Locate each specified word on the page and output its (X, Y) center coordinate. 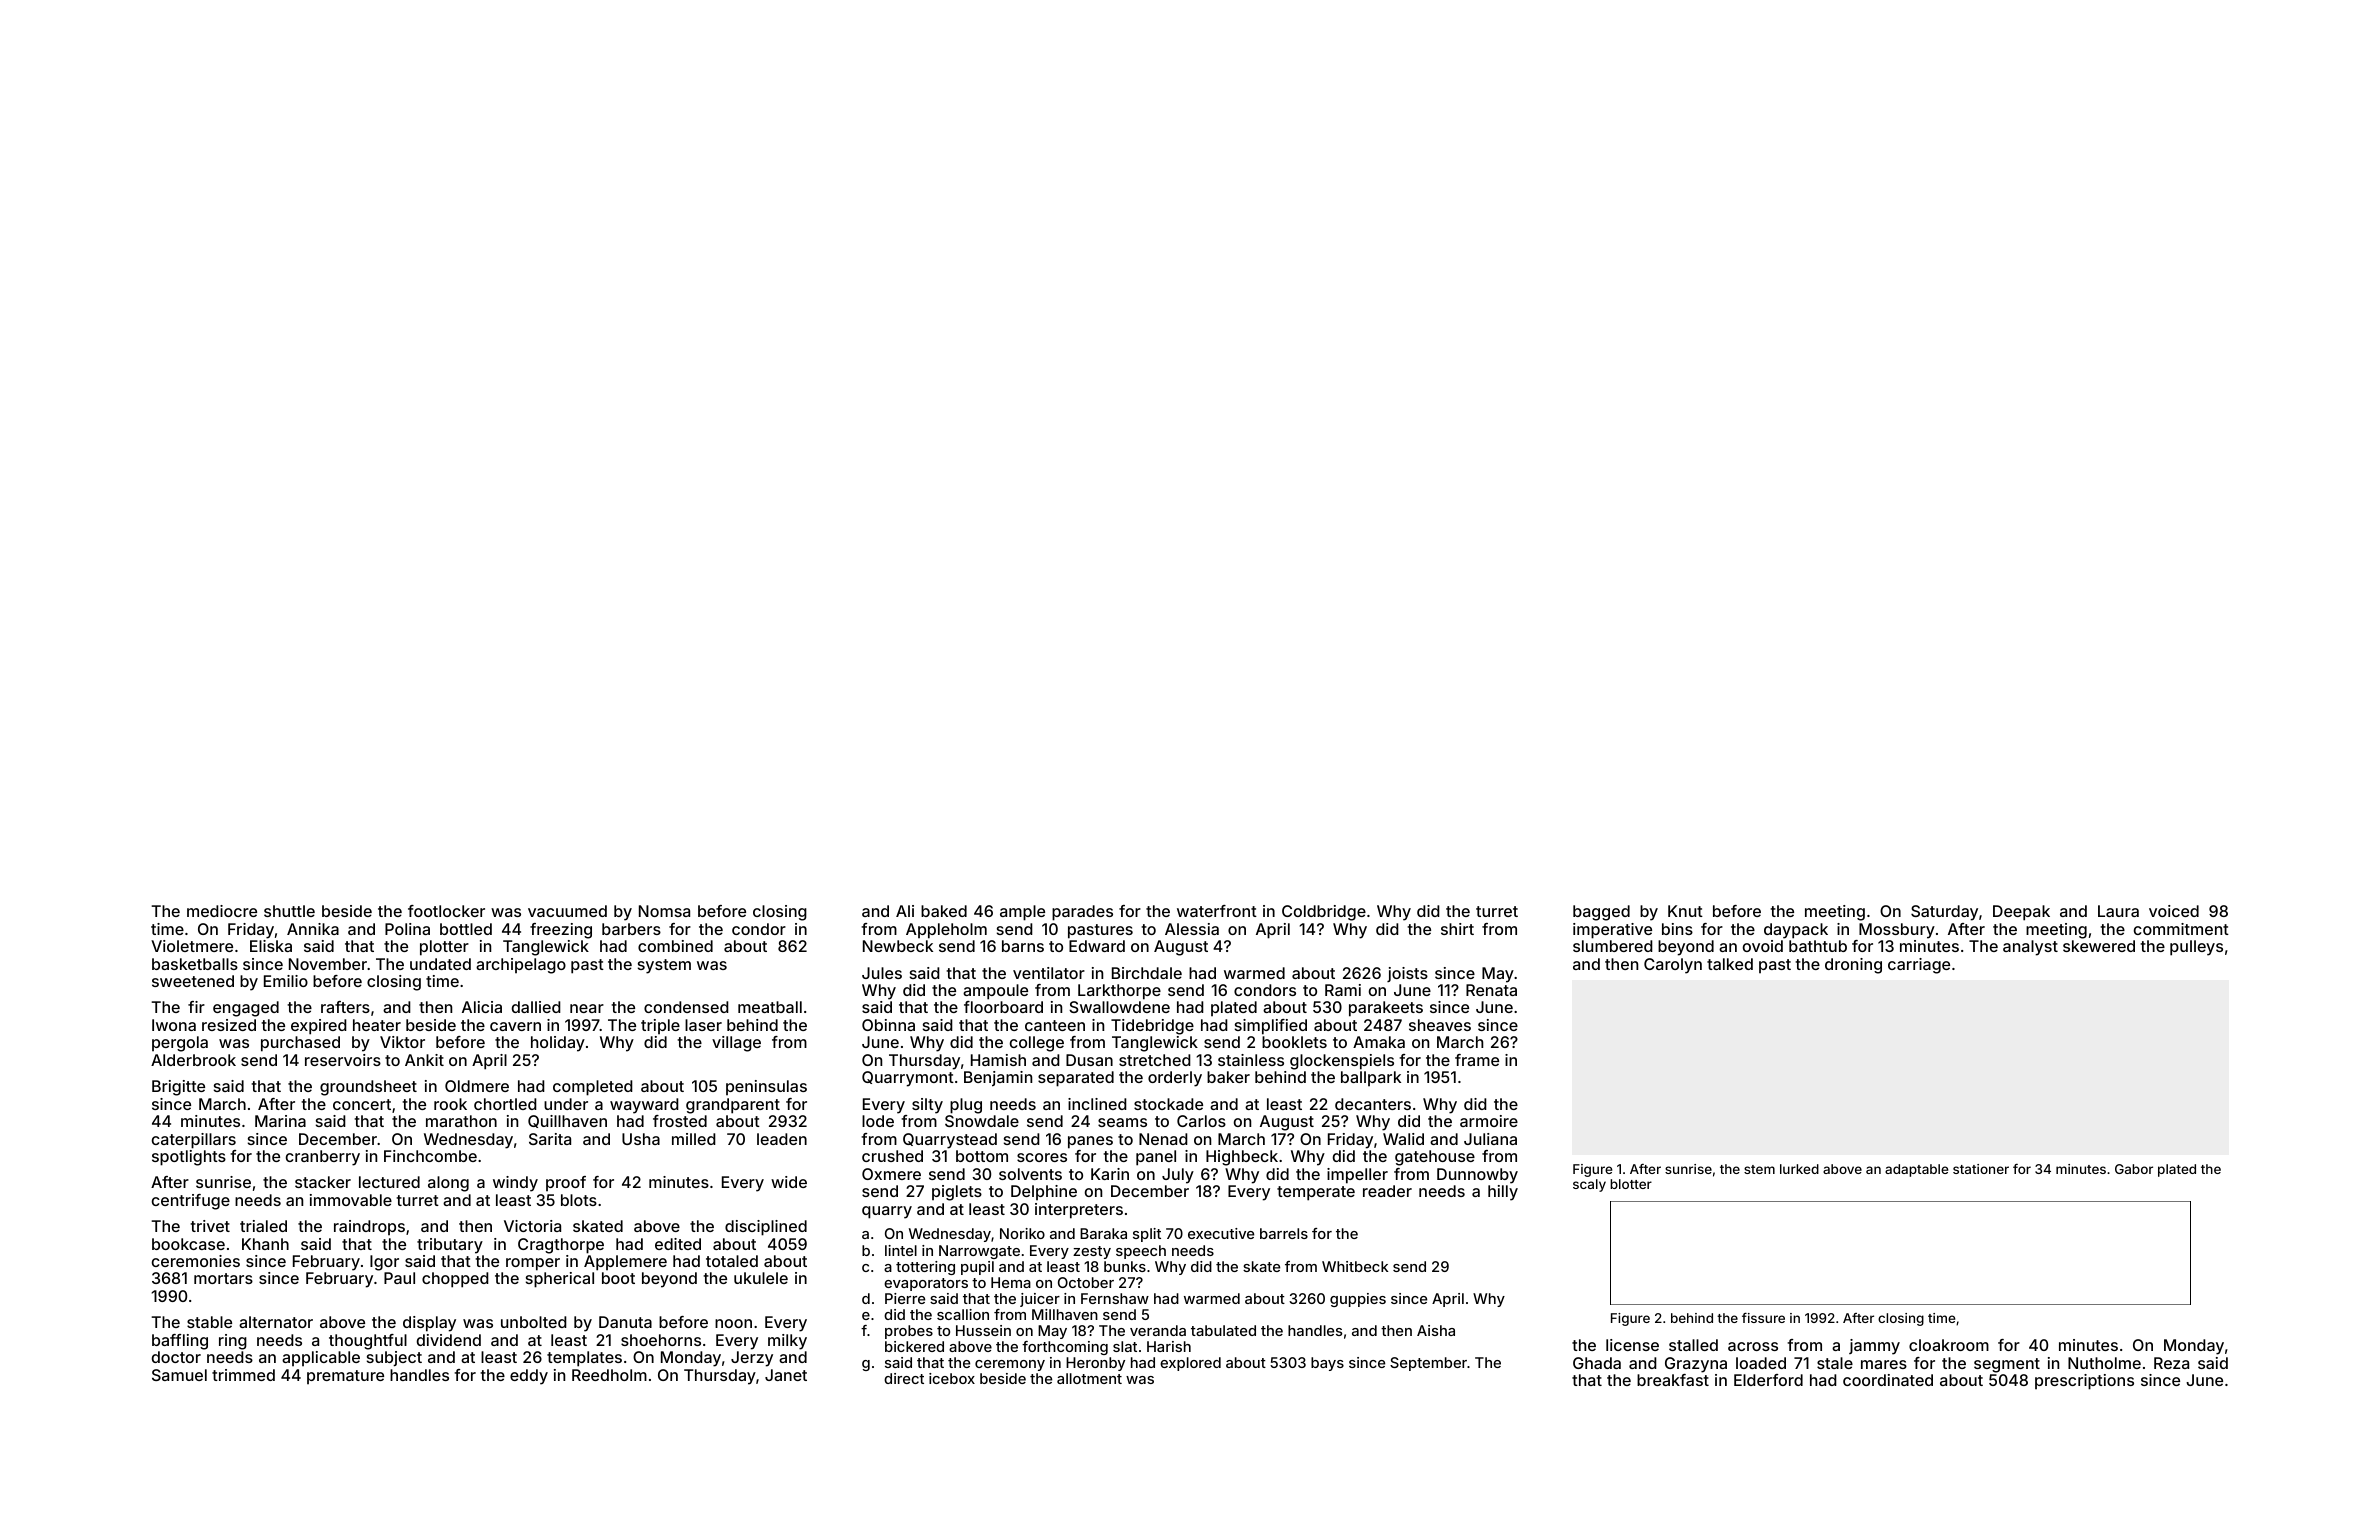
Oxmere (891, 1174)
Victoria (532, 1226)
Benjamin (998, 1079)
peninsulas (766, 1087)
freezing (561, 931)
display (429, 1324)
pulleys (2196, 948)
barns (1023, 946)
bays (1327, 1364)
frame (1477, 1060)
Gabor (2134, 1169)
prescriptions (2084, 1382)
